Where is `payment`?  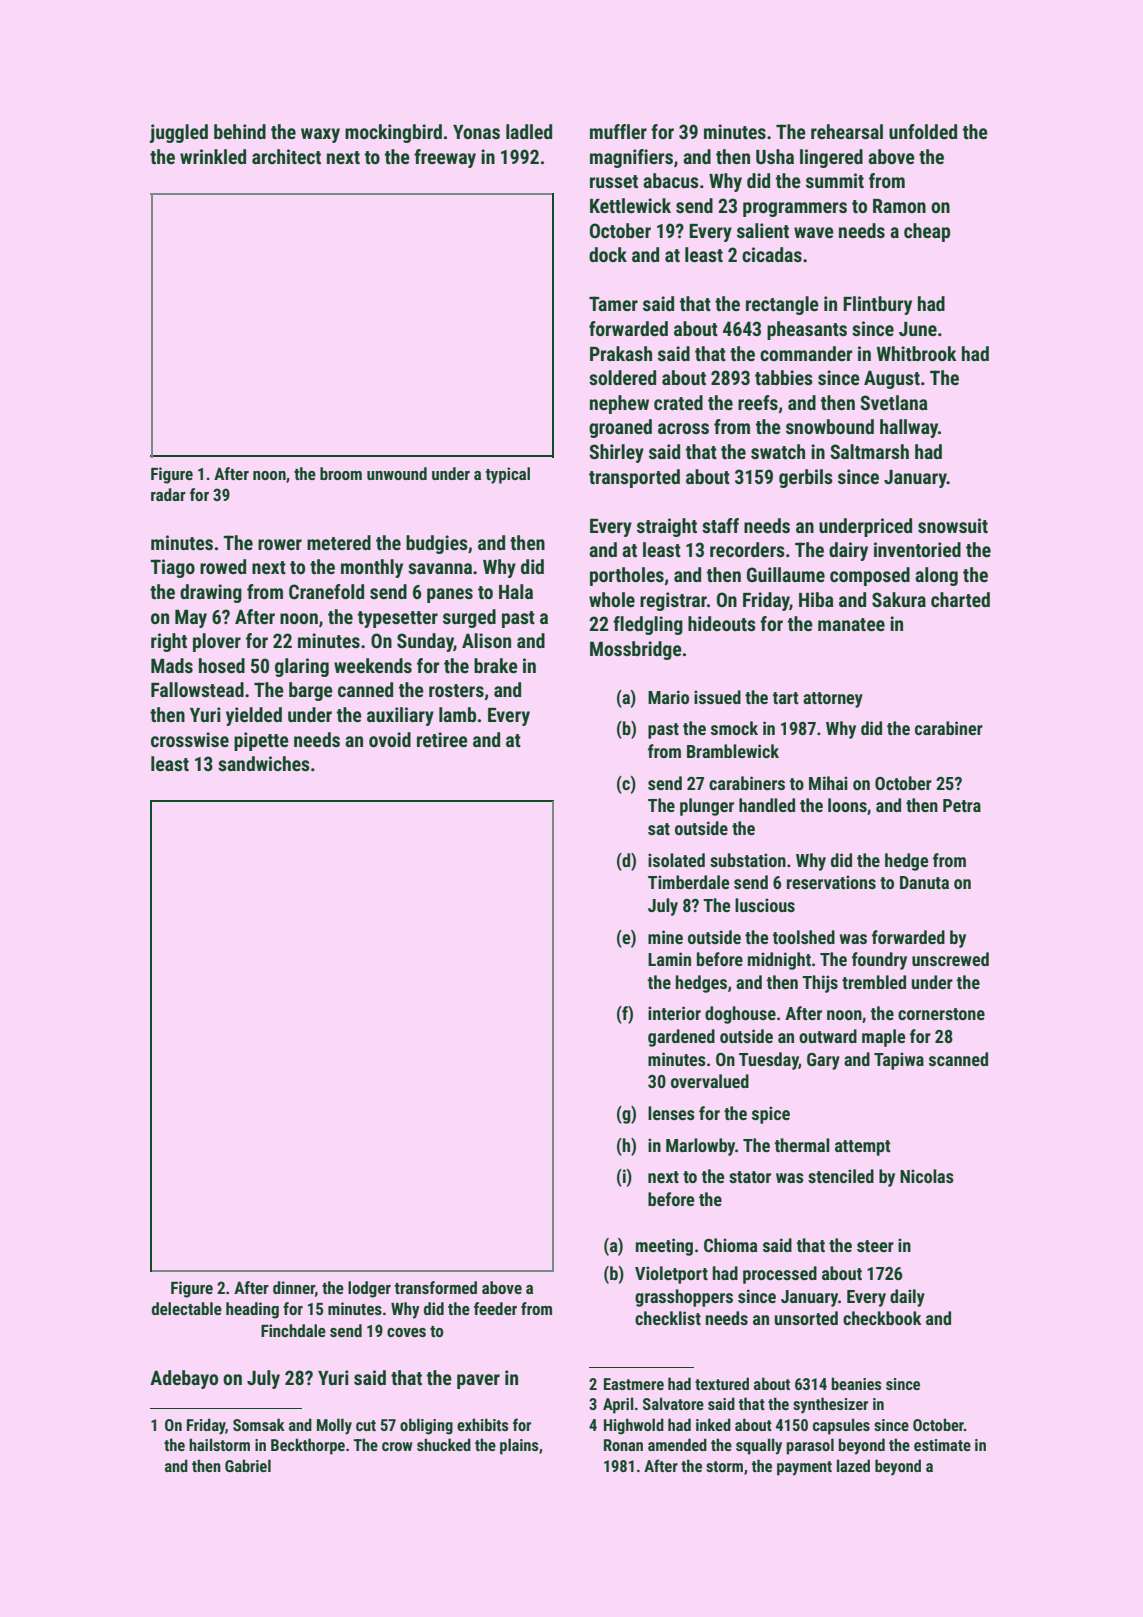 payment is located at coordinates (804, 1468).
